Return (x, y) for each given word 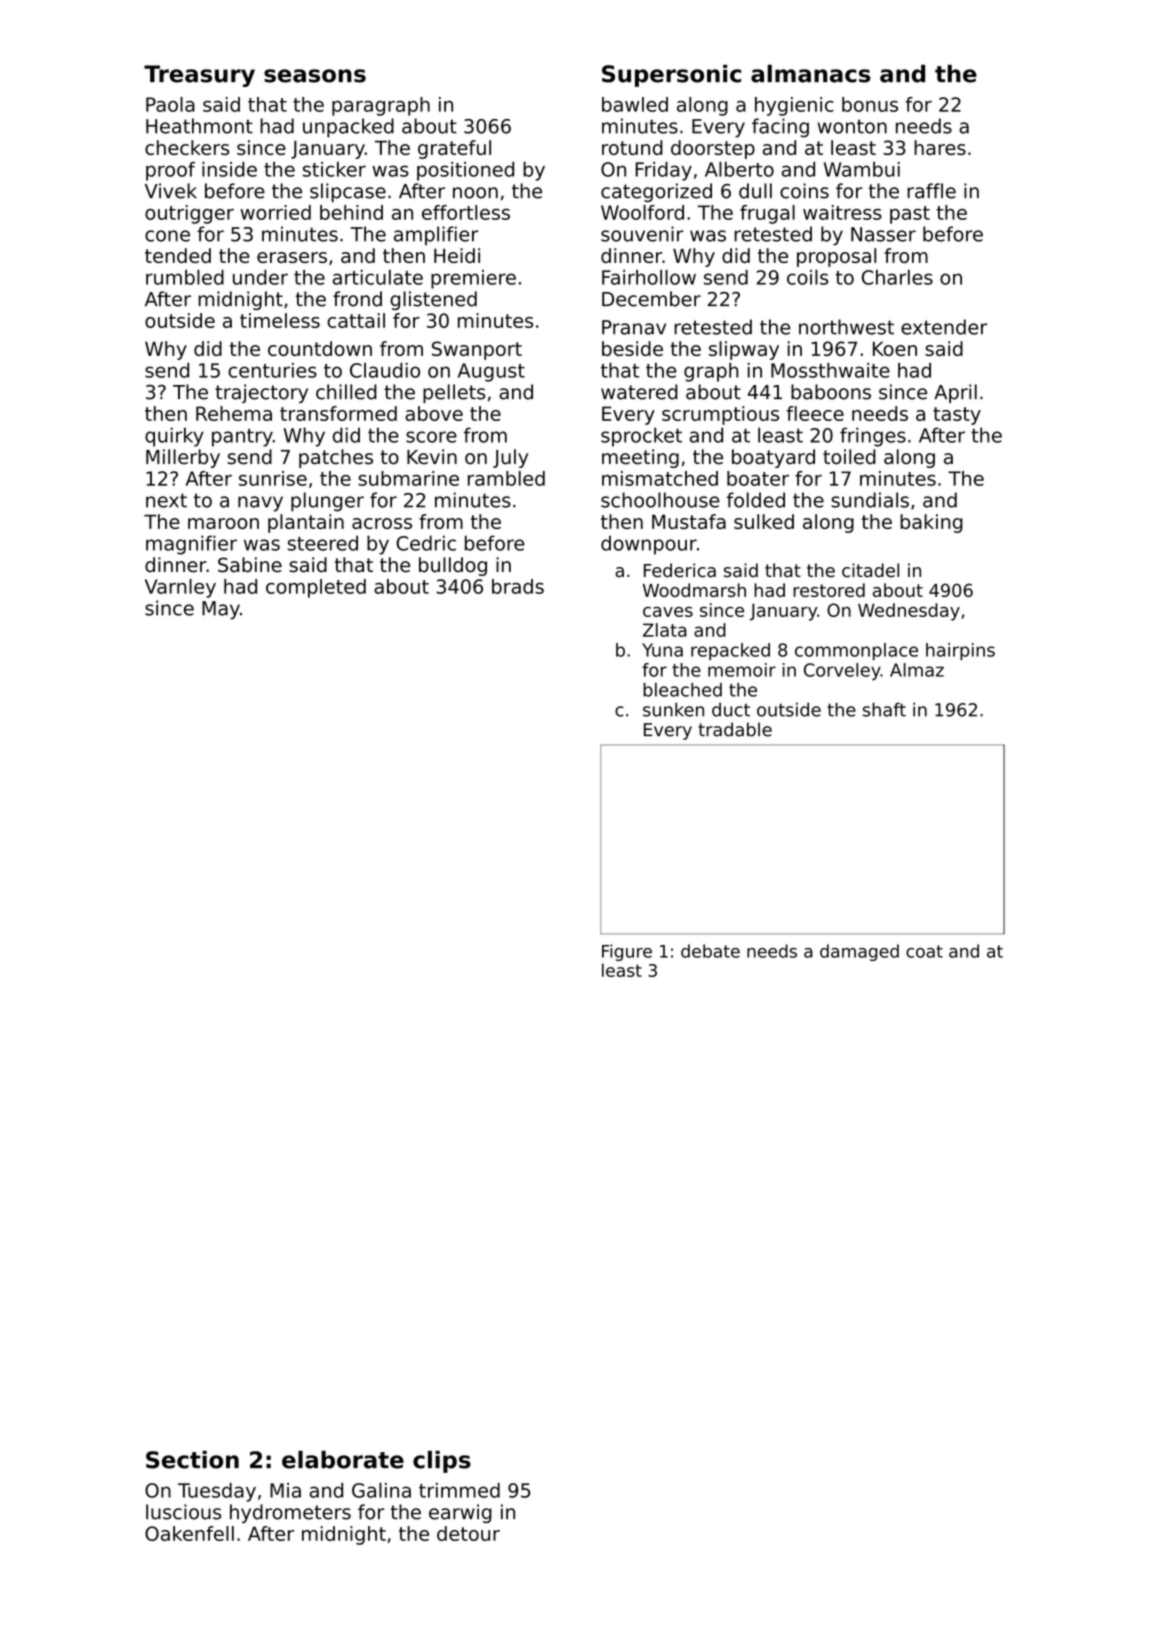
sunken (673, 709)
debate (710, 951)
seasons (315, 76)
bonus (870, 104)
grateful (454, 149)
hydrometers (290, 1513)
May (221, 610)
